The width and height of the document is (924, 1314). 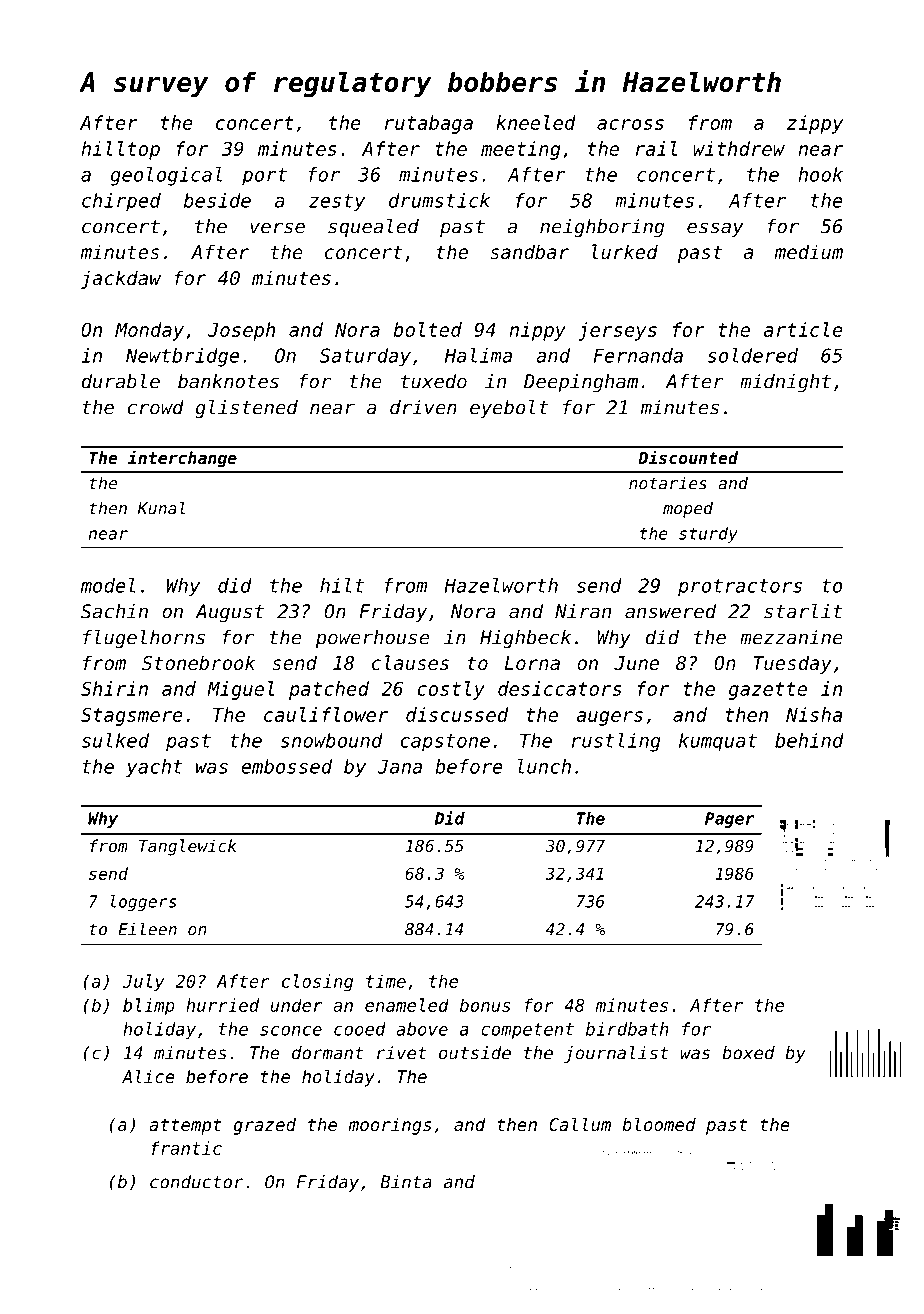 What do you see at coordinates (114, 611) in the document?
I see `Sachin` at bounding box center [114, 611].
